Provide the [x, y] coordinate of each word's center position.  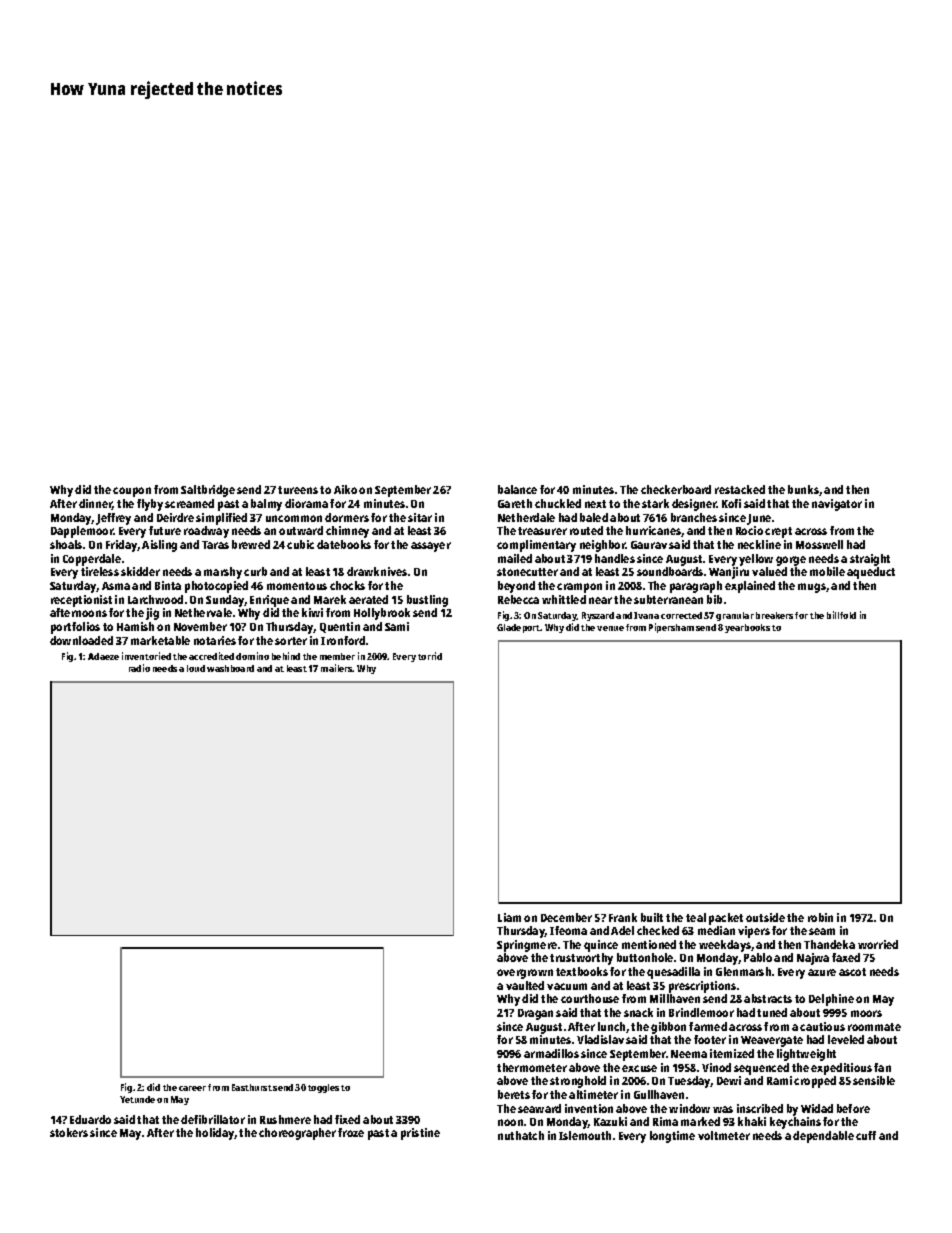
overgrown [525, 974]
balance [517, 489]
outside [765, 917]
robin [820, 917]
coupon [132, 492]
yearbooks [747, 628]
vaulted [525, 985]
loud [196, 668]
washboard [230, 668]
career [192, 1088]
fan [882, 1067]
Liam [509, 917]
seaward [539, 1108]
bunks [803, 489]
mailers [337, 668]
